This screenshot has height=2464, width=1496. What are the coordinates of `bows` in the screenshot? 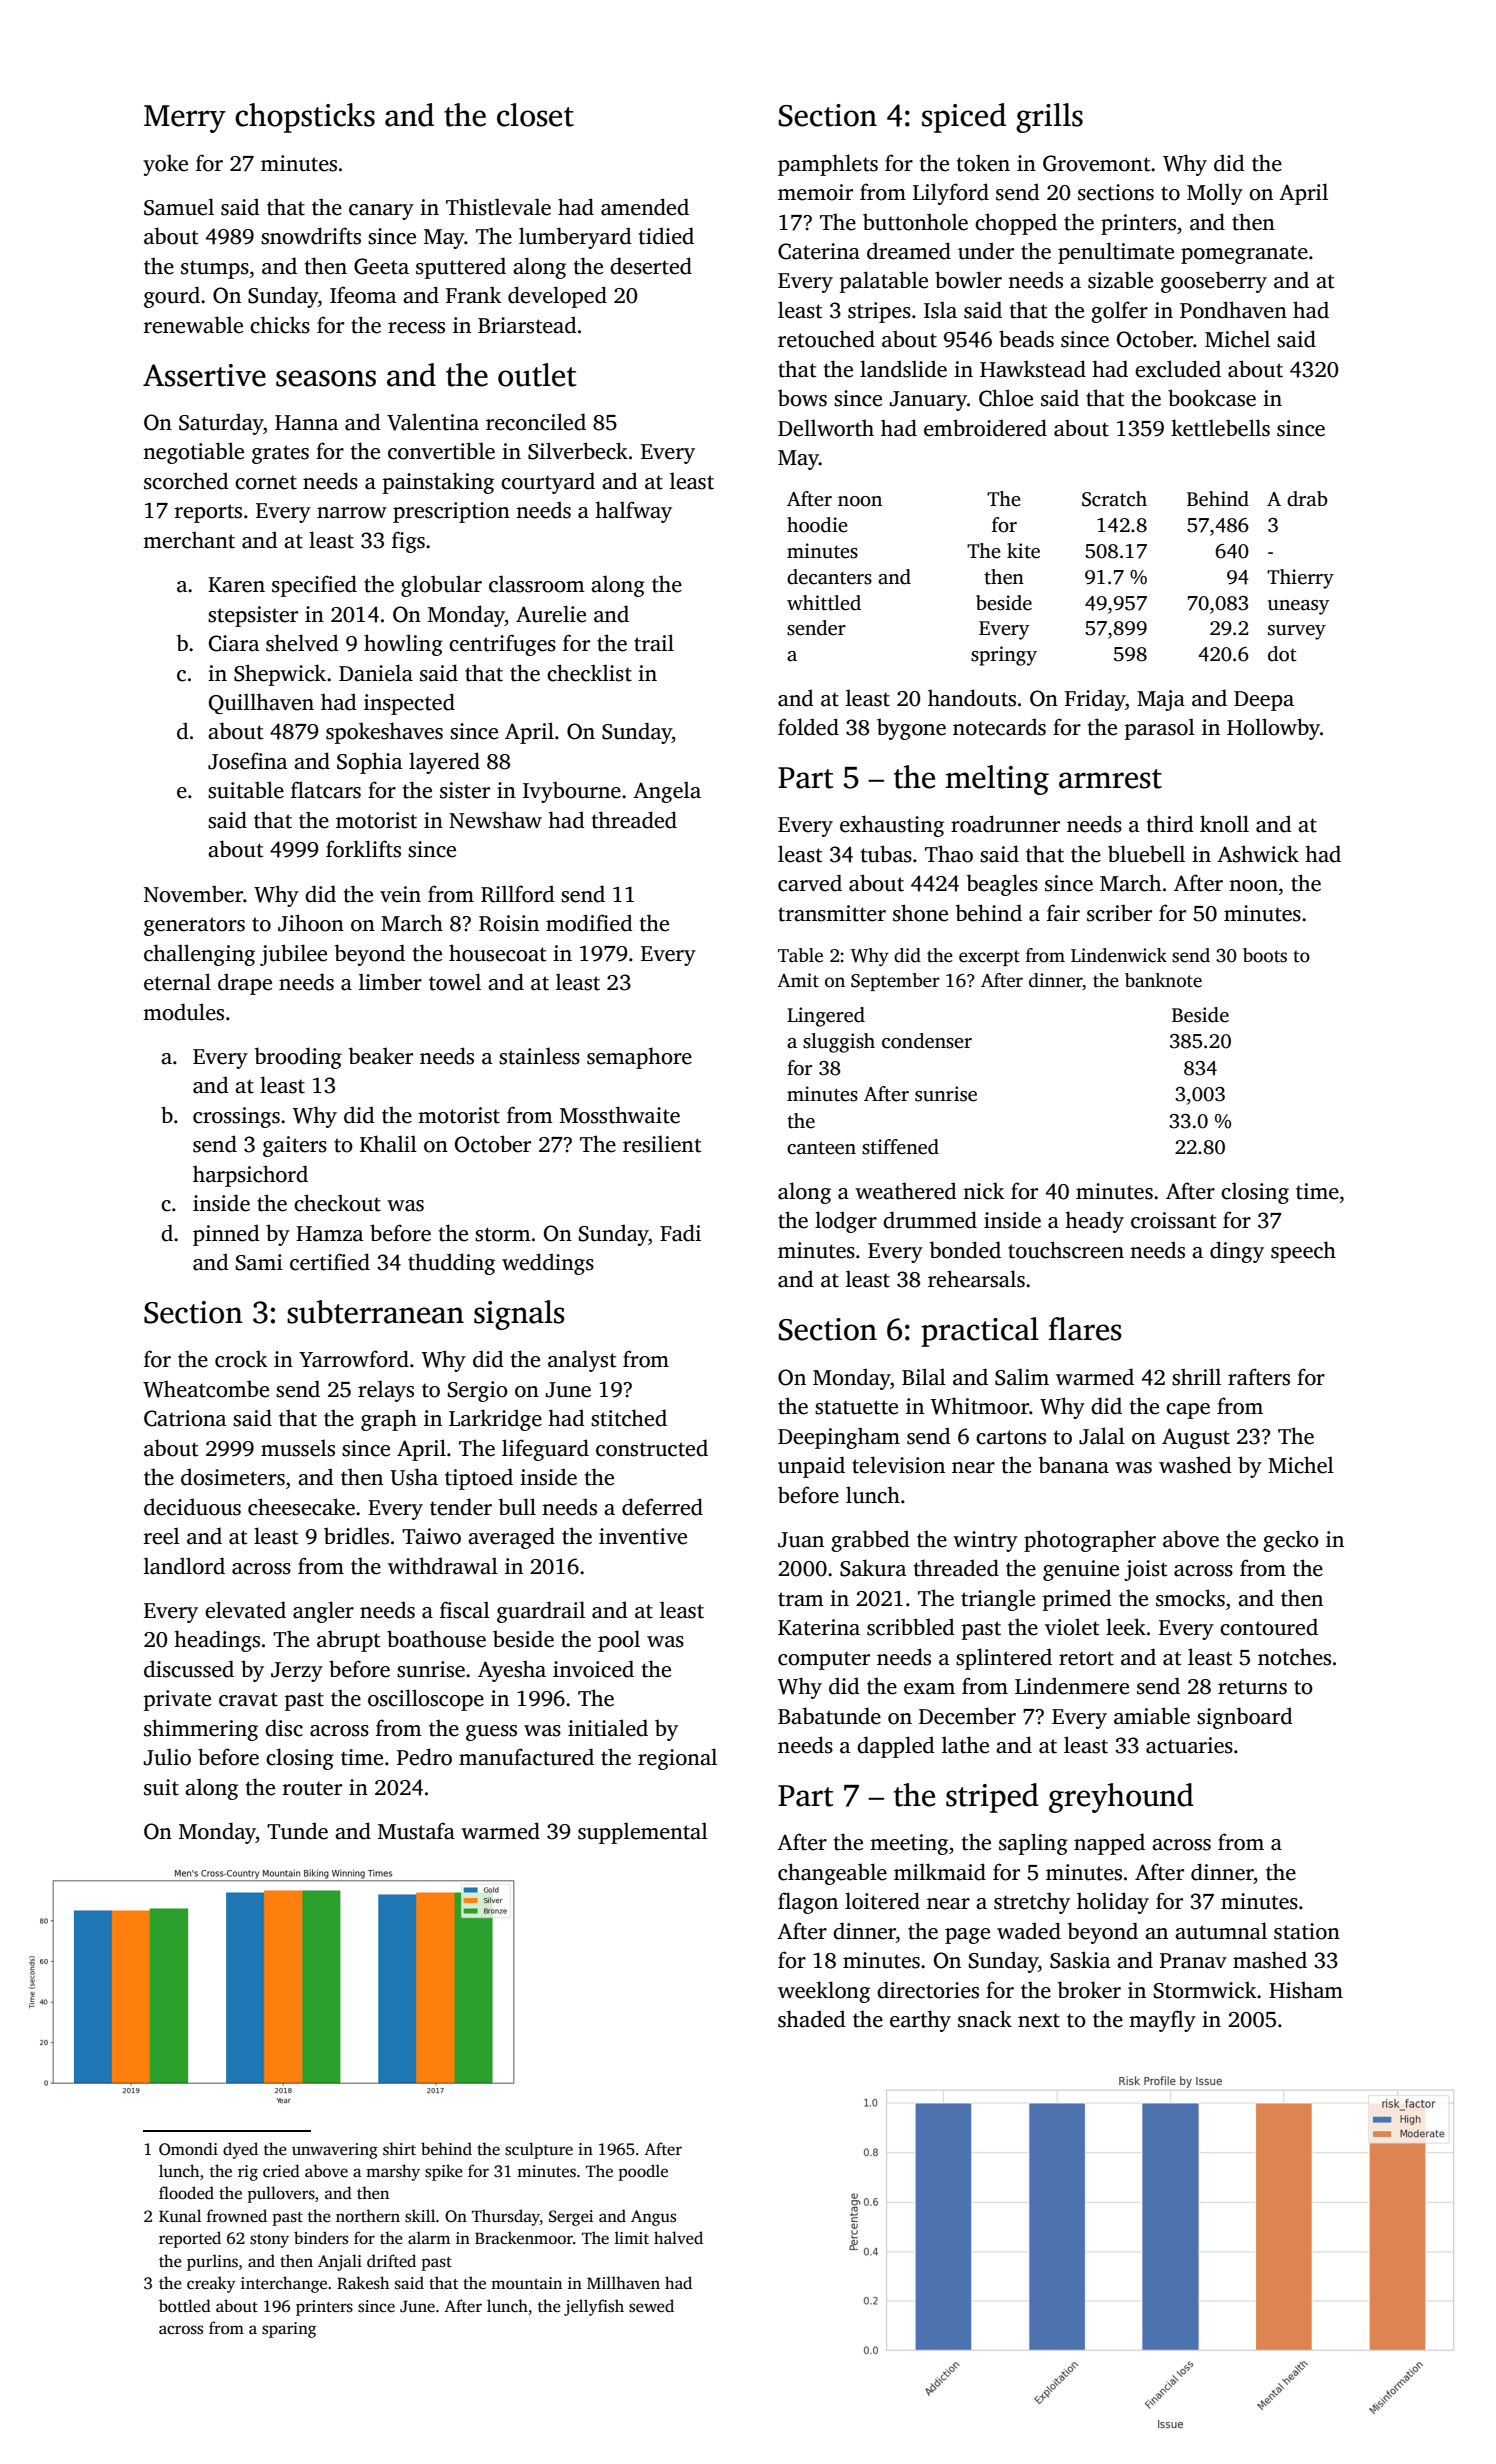 It's located at (802, 398).
